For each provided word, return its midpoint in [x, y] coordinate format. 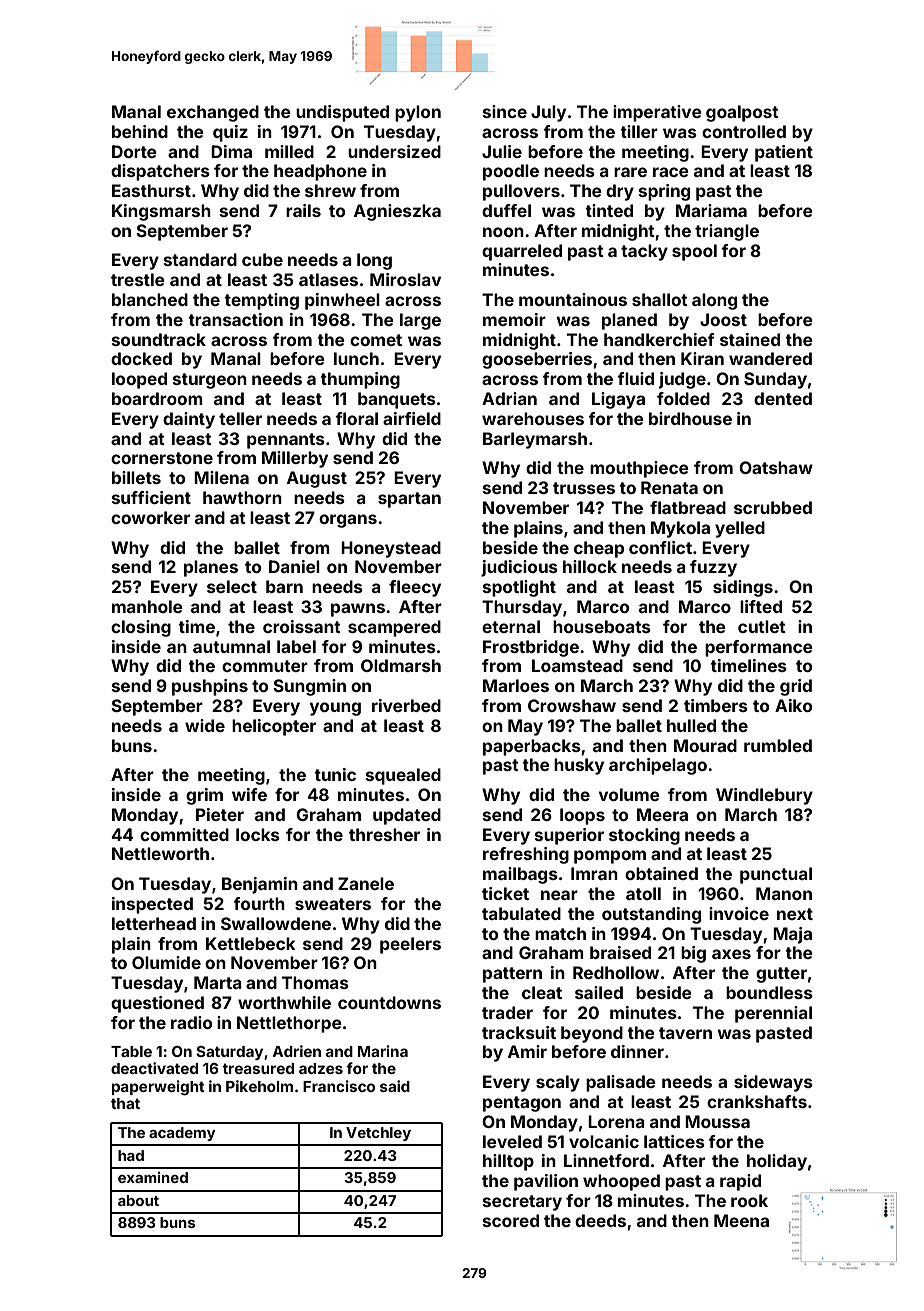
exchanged [213, 113]
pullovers [521, 192]
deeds [600, 1220]
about [138, 1200]
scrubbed [773, 507]
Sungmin [309, 687]
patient [784, 153]
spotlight [519, 588]
